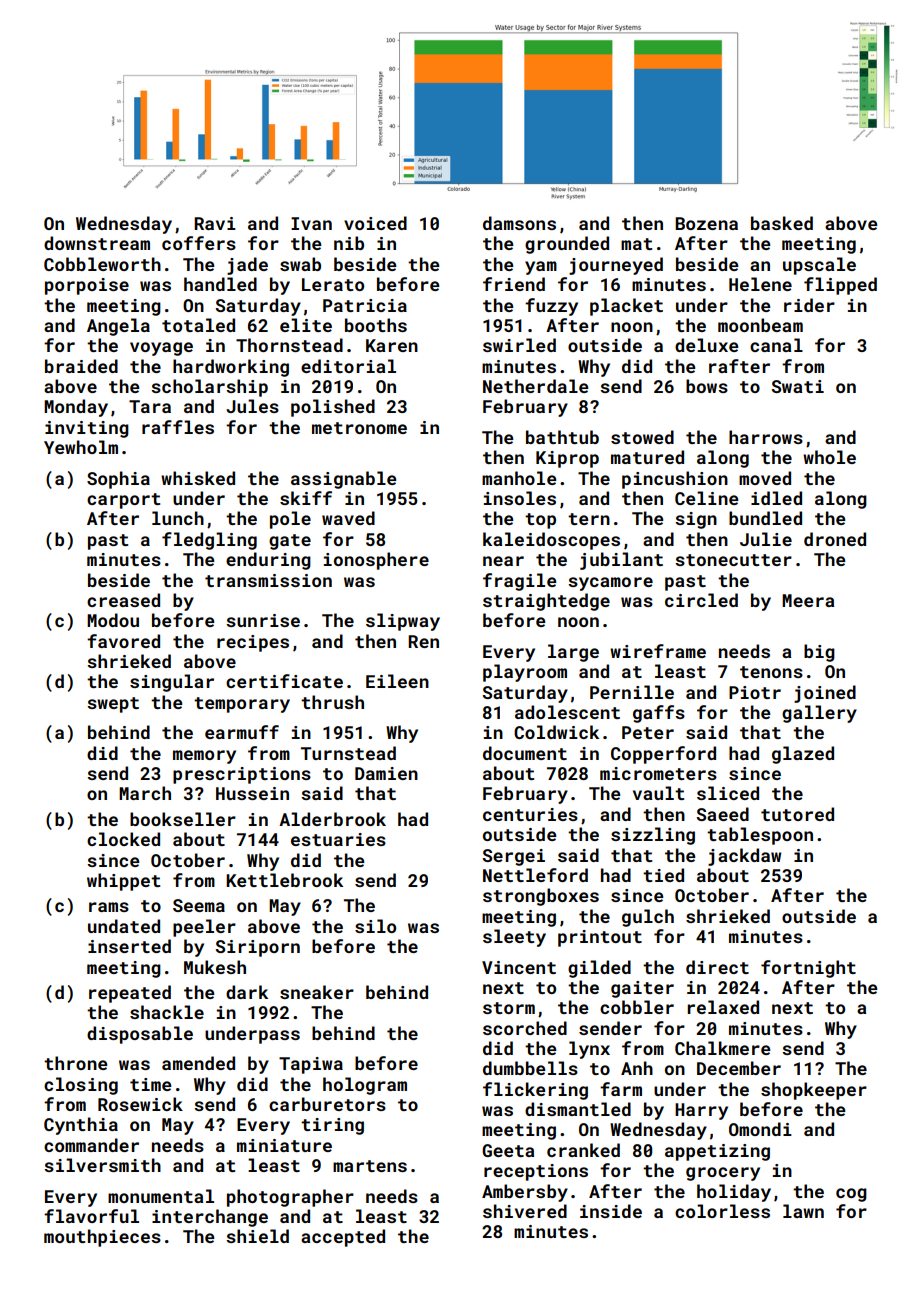 Image resolution: width=924 pixels, height=1308 pixels. What do you see at coordinates (253, 643) in the page?
I see `recipes` at bounding box center [253, 643].
